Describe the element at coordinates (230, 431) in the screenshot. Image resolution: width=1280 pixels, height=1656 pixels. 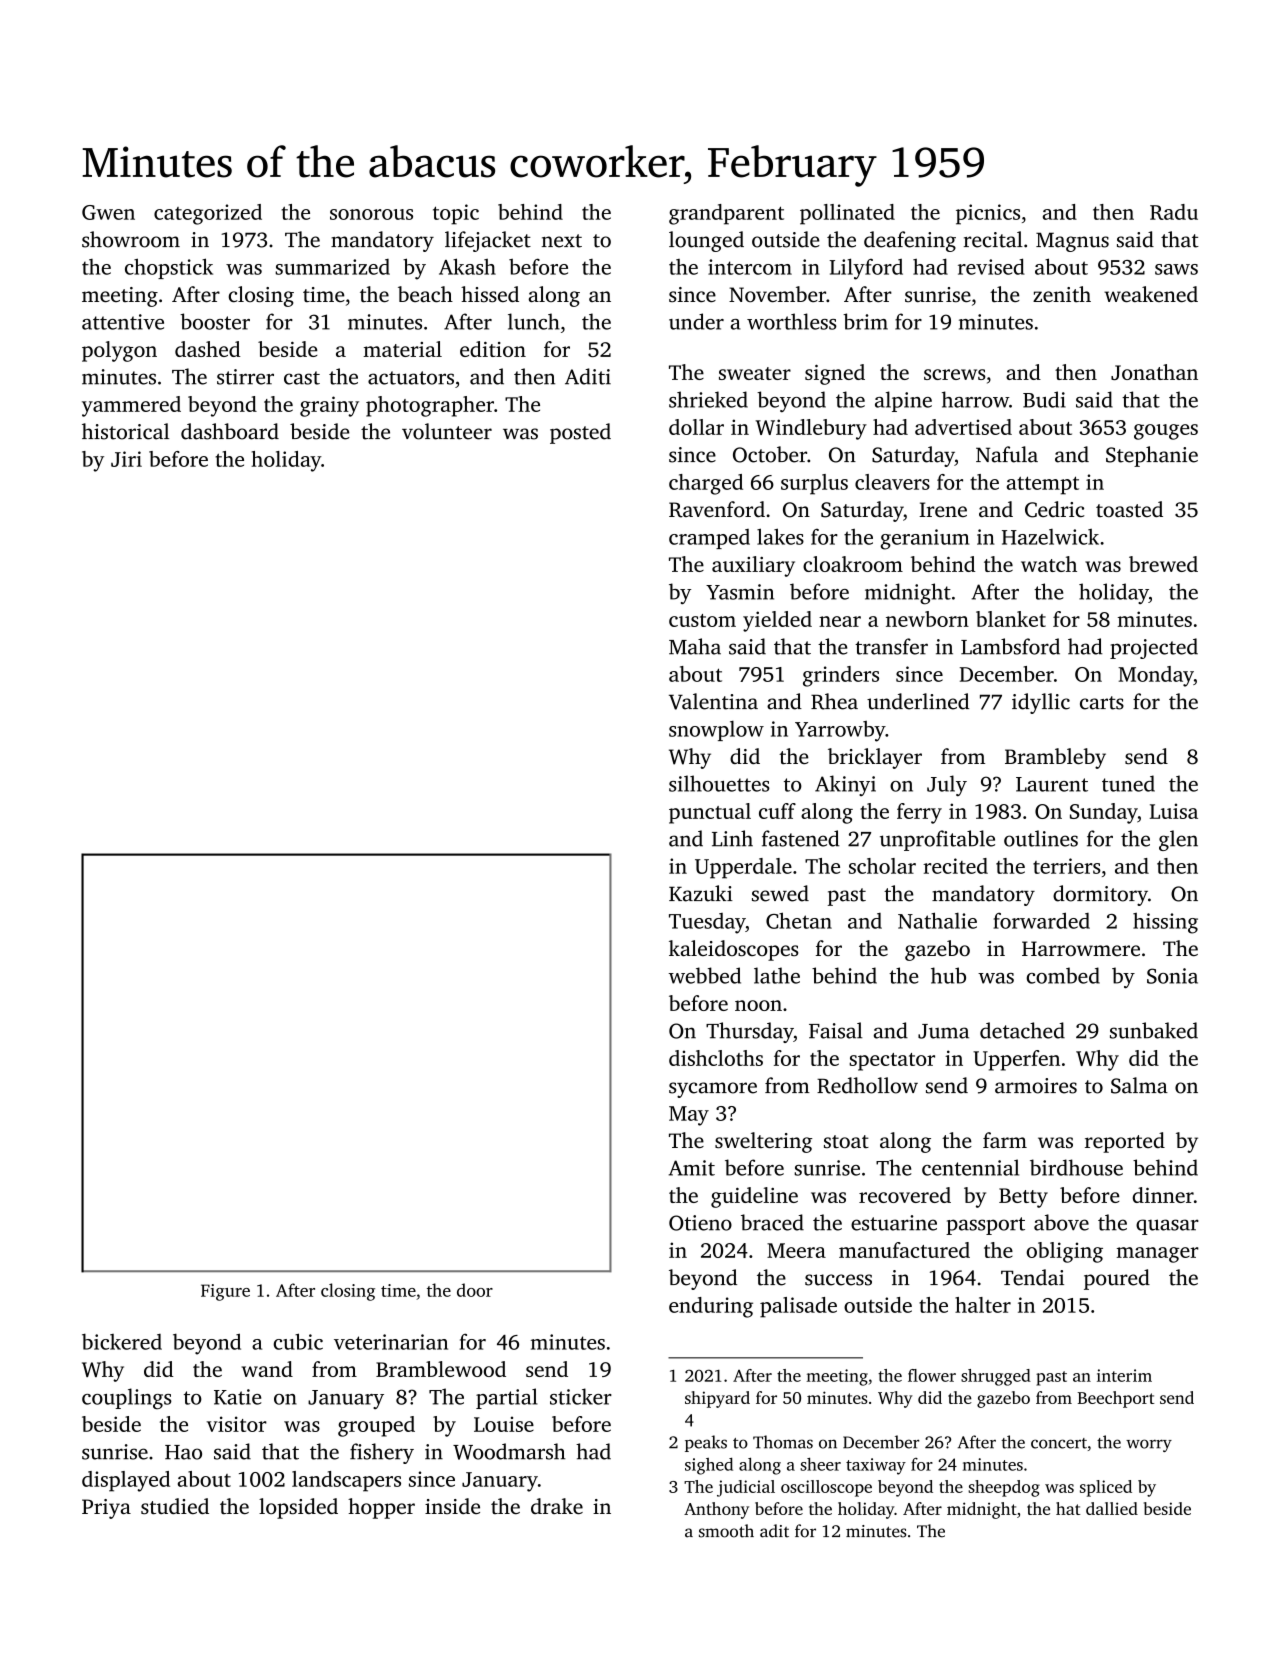
I see `dashboard` at that location.
